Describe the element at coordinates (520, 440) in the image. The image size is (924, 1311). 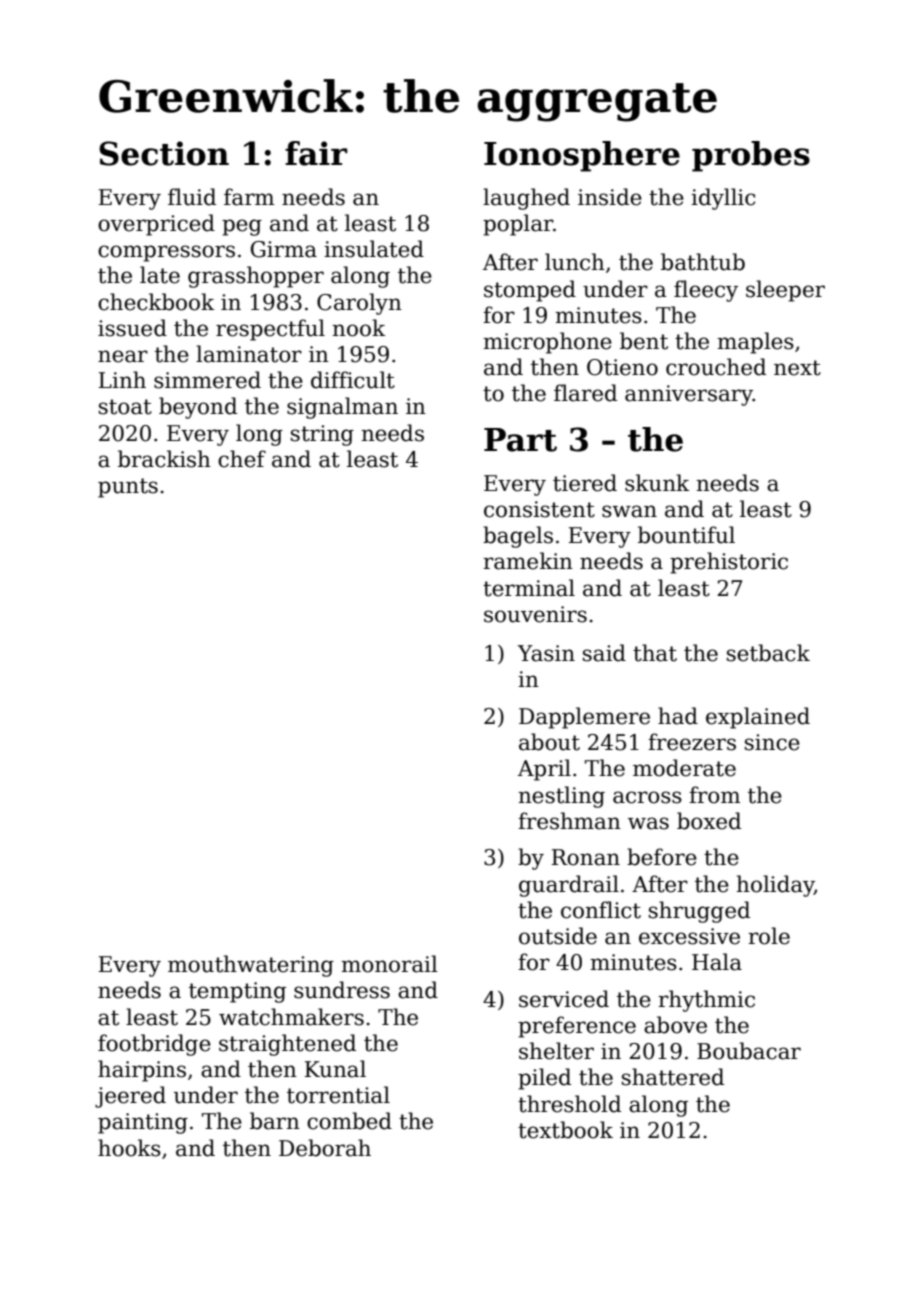
I see `Part` at that location.
